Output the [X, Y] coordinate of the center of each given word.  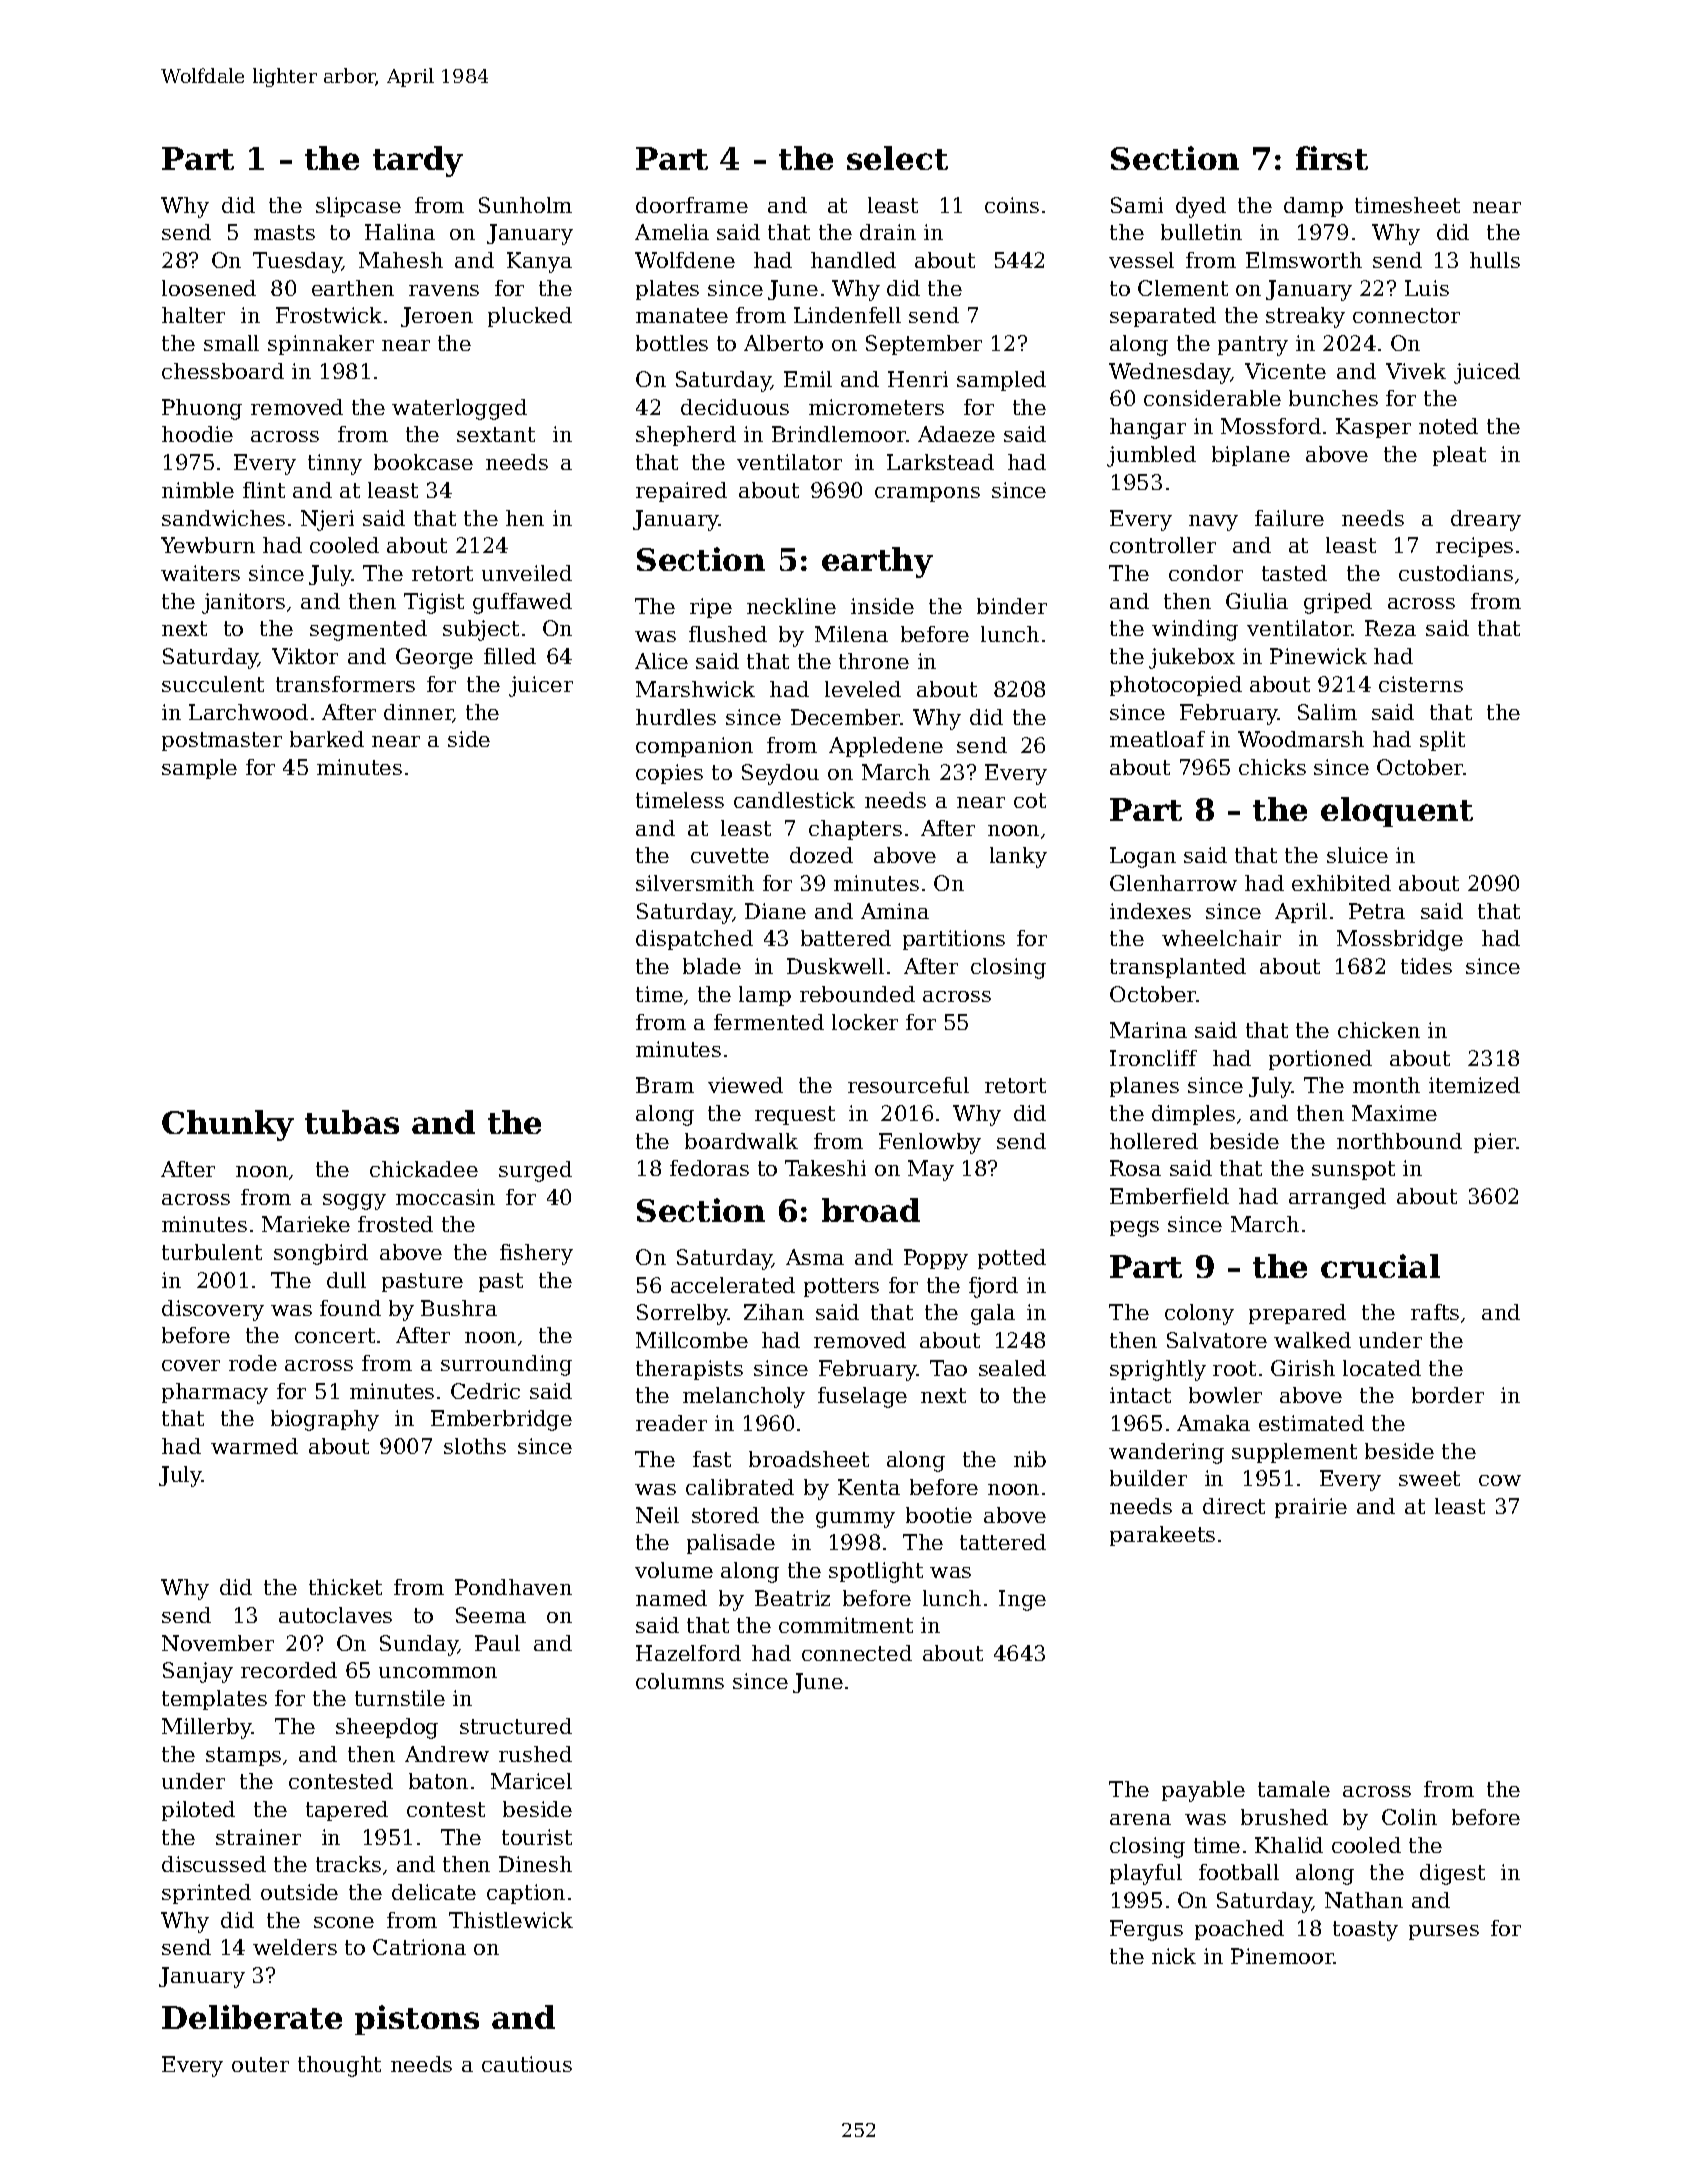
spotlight [876, 1572]
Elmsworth [1304, 260]
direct [1234, 1506]
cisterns [1421, 684]
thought [339, 2066]
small [231, 343]
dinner [419, 713]
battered [846, 938]
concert [335, 1335]
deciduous [735, 407]
